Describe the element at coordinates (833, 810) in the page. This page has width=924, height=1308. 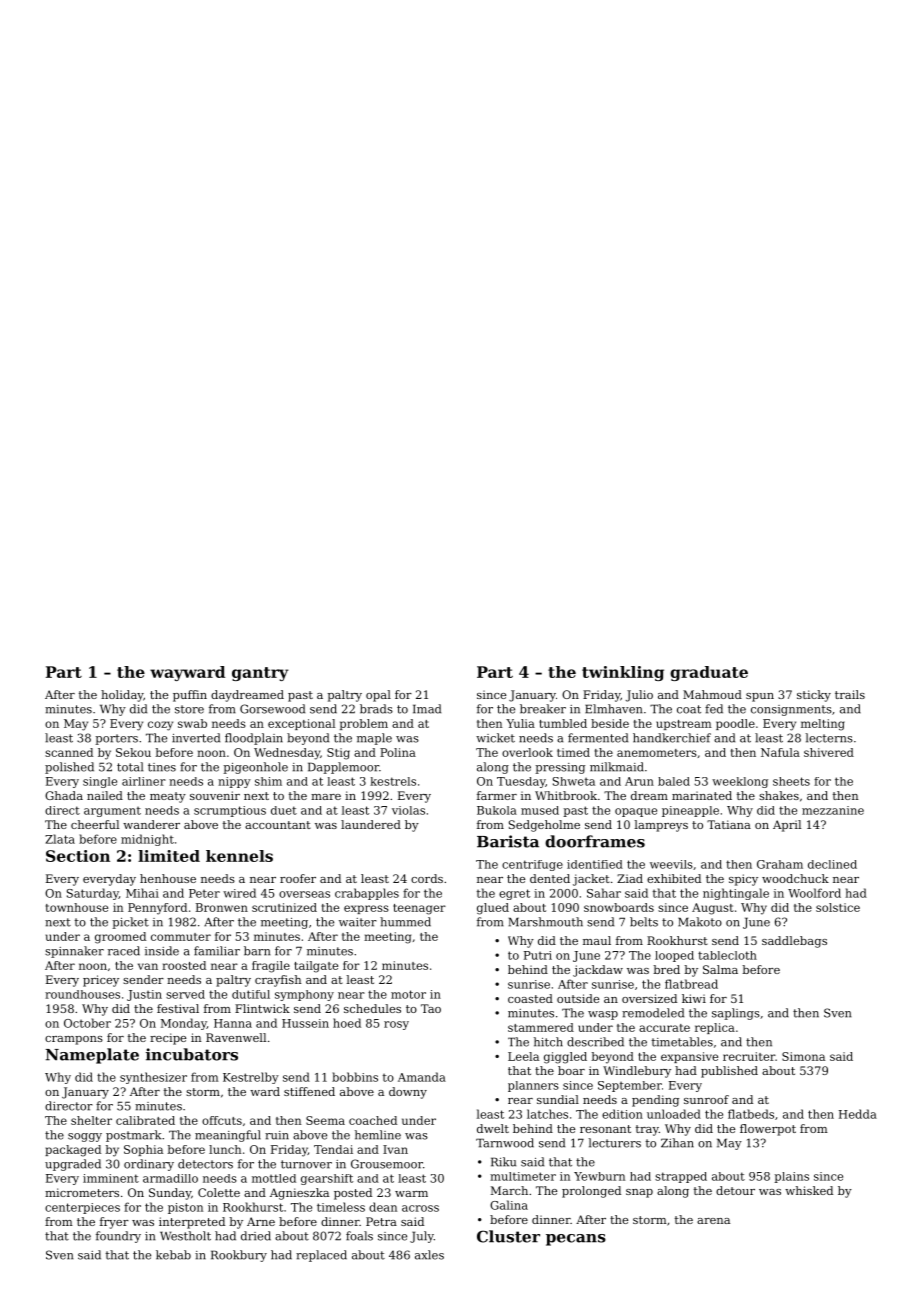
I see `mezzanine` at that location.
